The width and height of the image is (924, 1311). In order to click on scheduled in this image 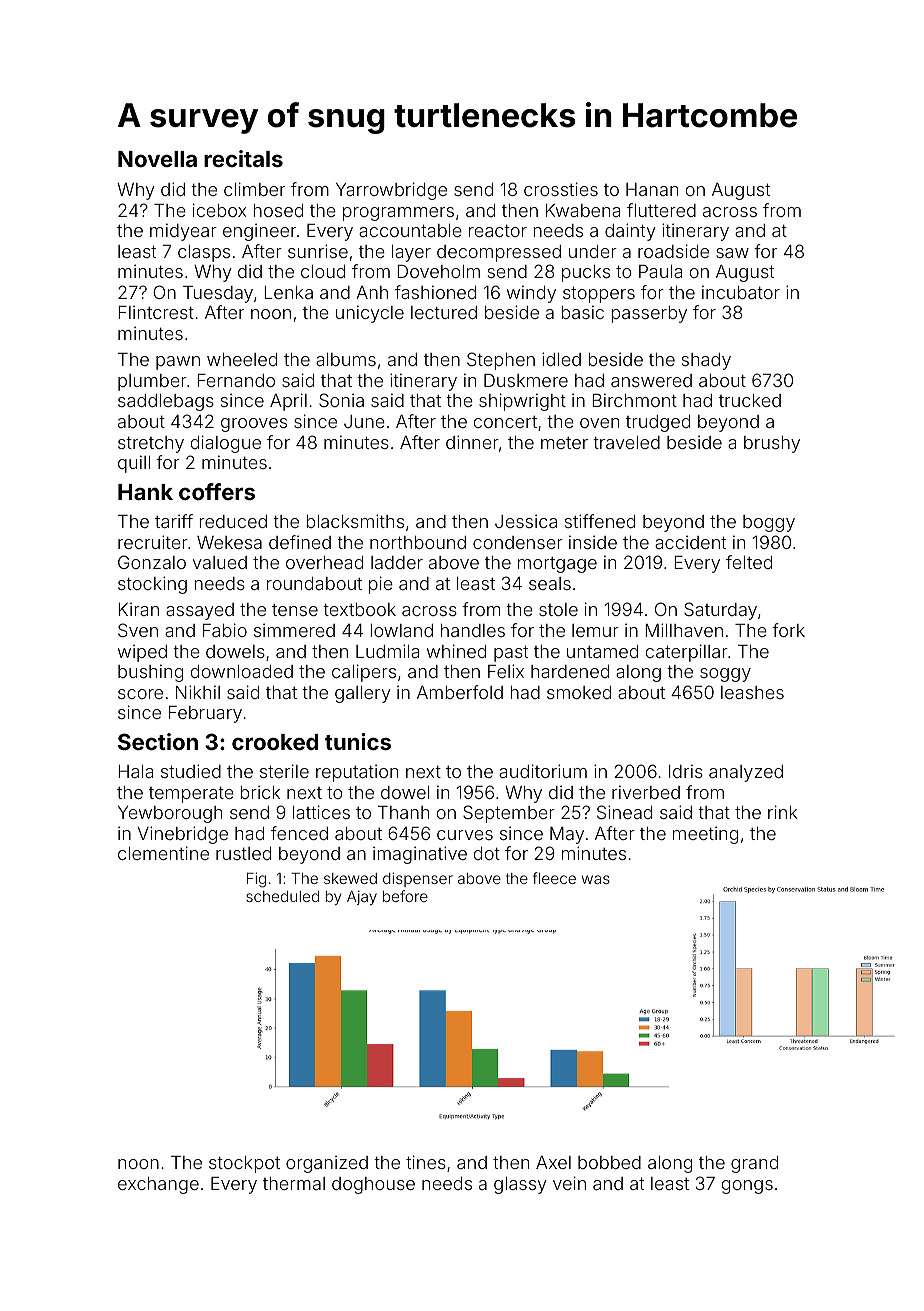, I will do `click(282, 896)`.
